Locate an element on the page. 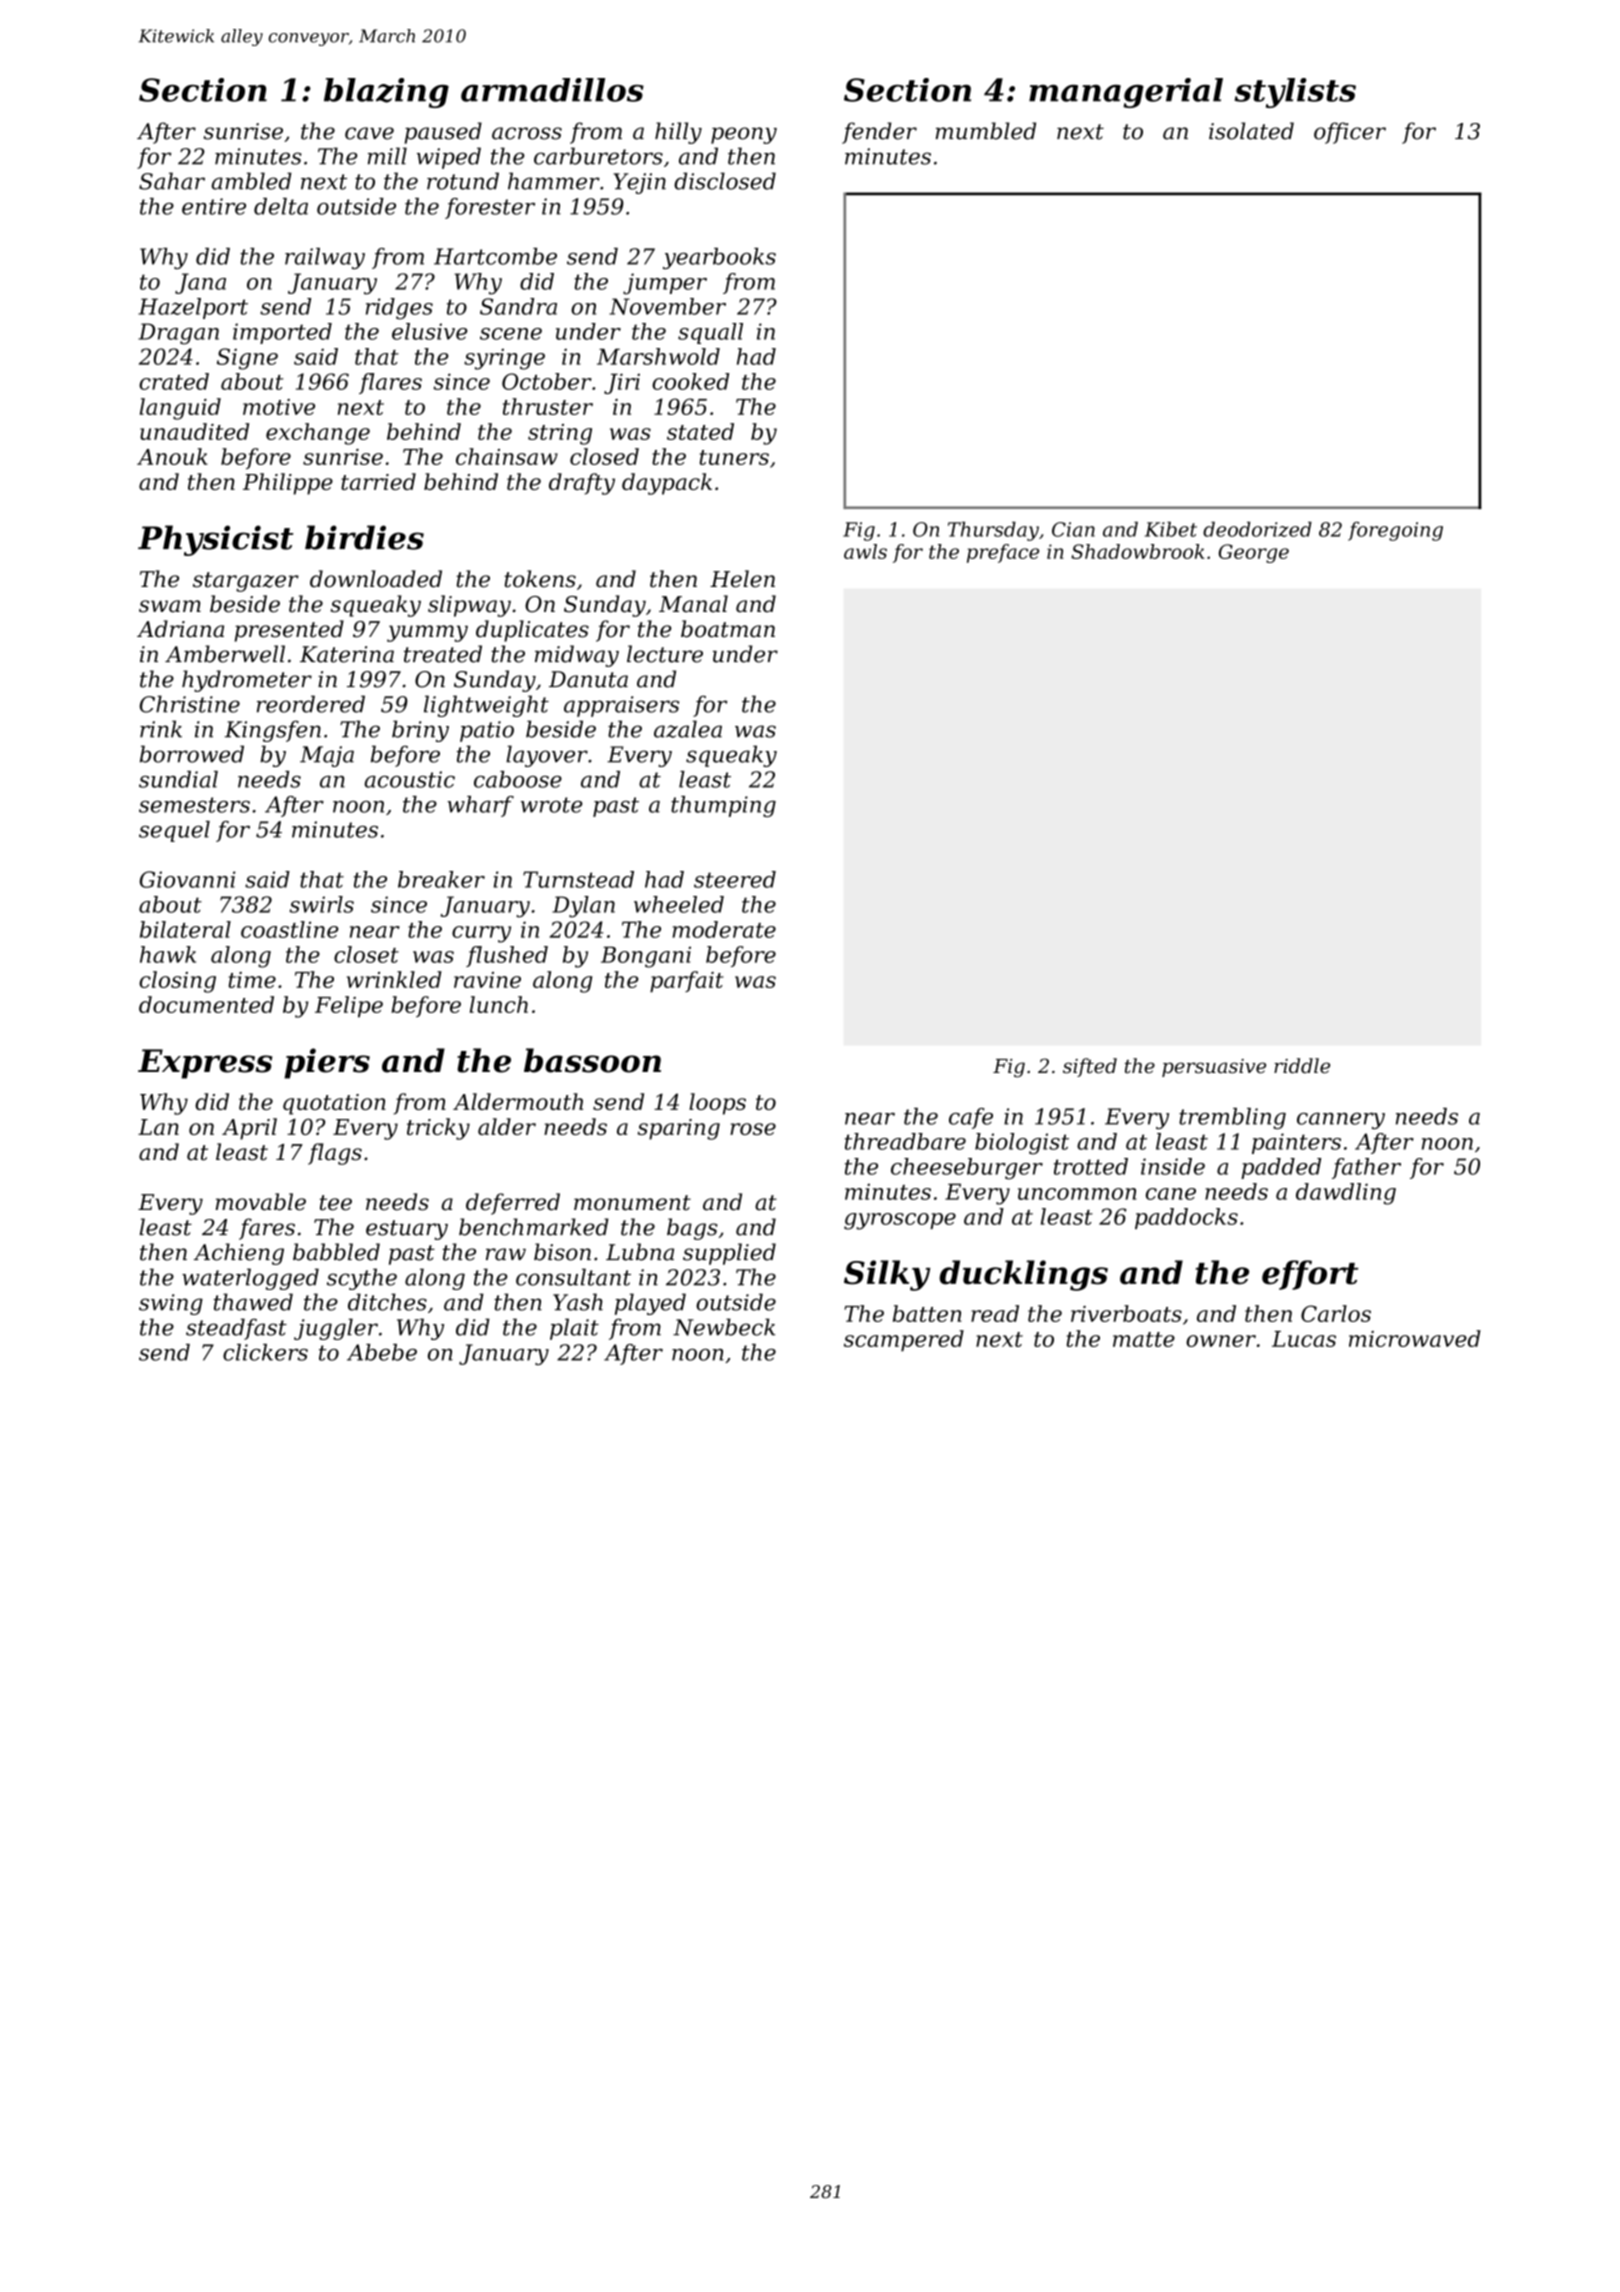  Yejin is located at coordinates (640, 183).
